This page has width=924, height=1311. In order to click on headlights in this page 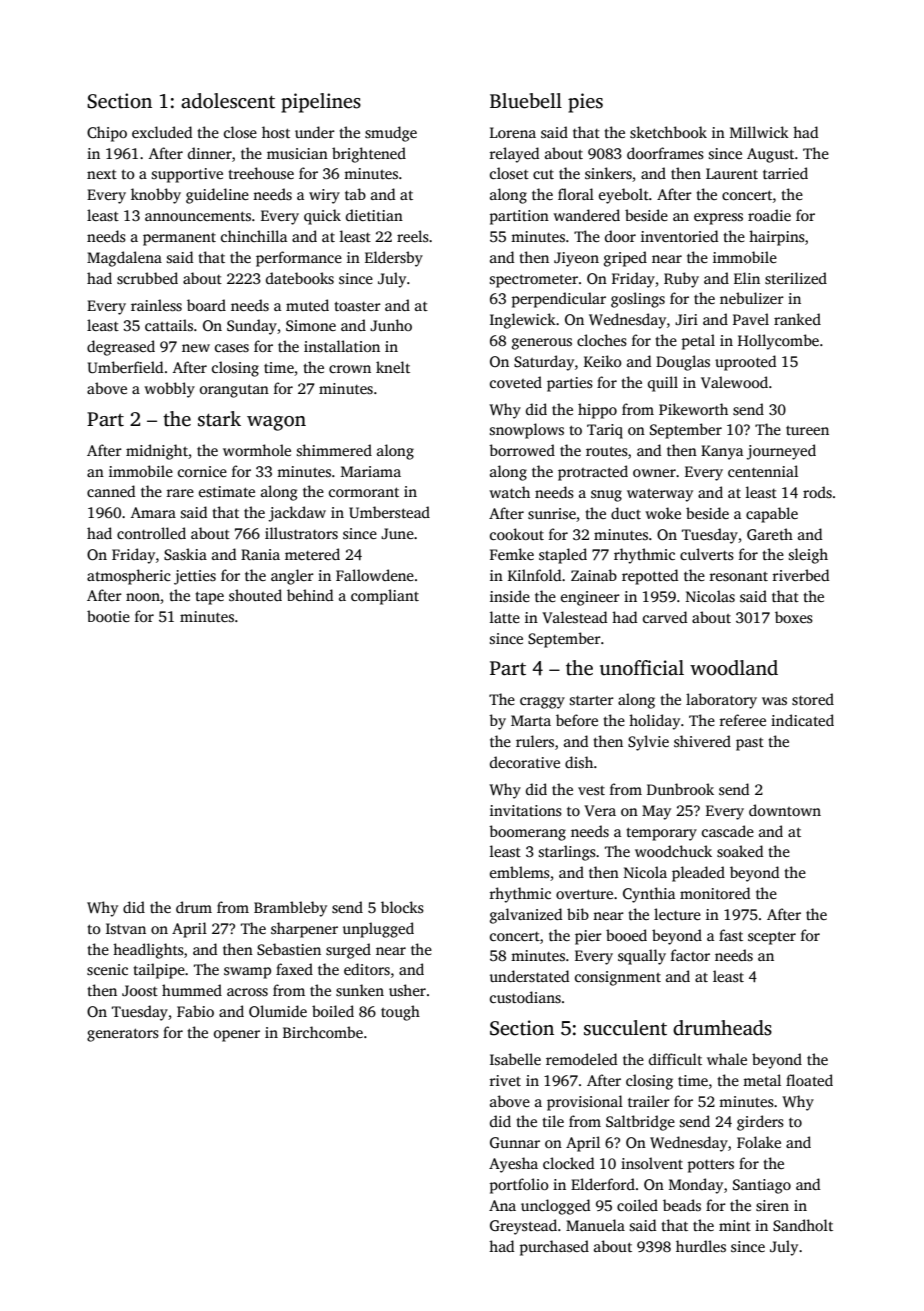, I will do `click(148, 951)`.
